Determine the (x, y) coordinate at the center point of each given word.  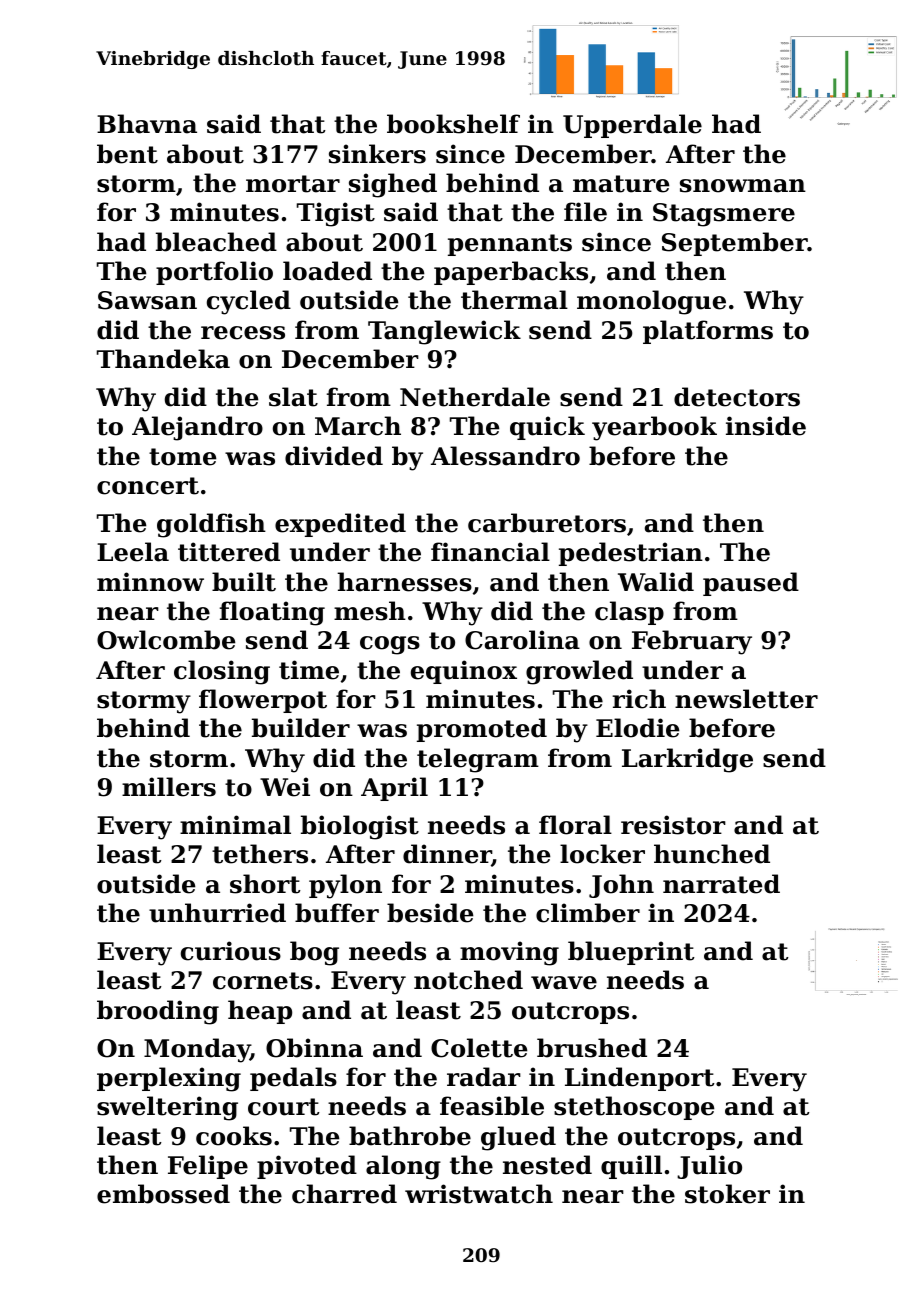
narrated (721, 884)
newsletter (746, 699)
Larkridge (687, 760)
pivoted (307, 1167)
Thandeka (163, 359)
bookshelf (453, 124)
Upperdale (632, 126)
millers (169, 787)
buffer (337, 913)
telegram (478, 760)
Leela (133, 552)
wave (564, 983)
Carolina (522, 640)
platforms (708, 332)
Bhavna (147, 124)
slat (293, 397)
